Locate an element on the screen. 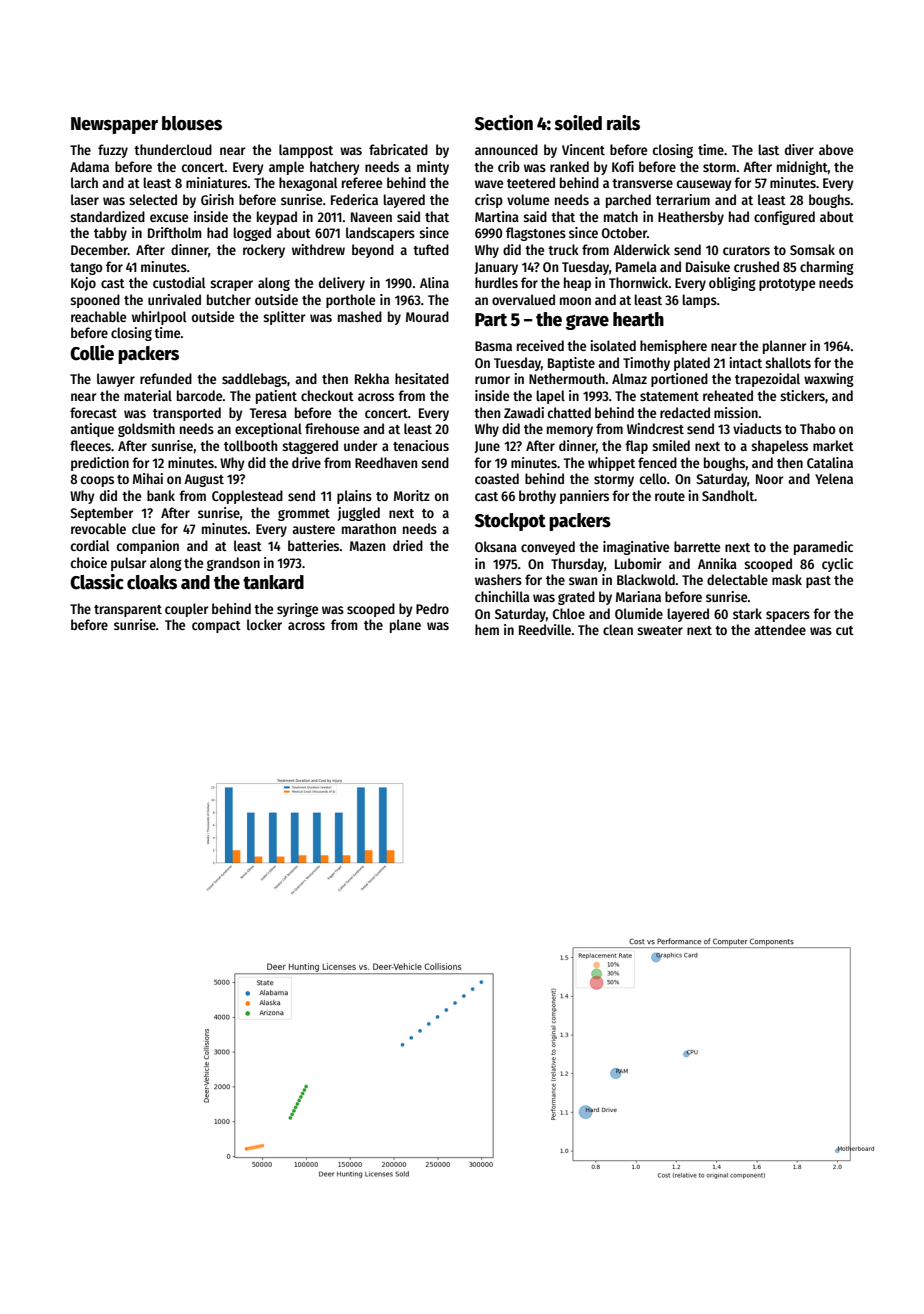  fabricated is located at coordinates (398, 149).
